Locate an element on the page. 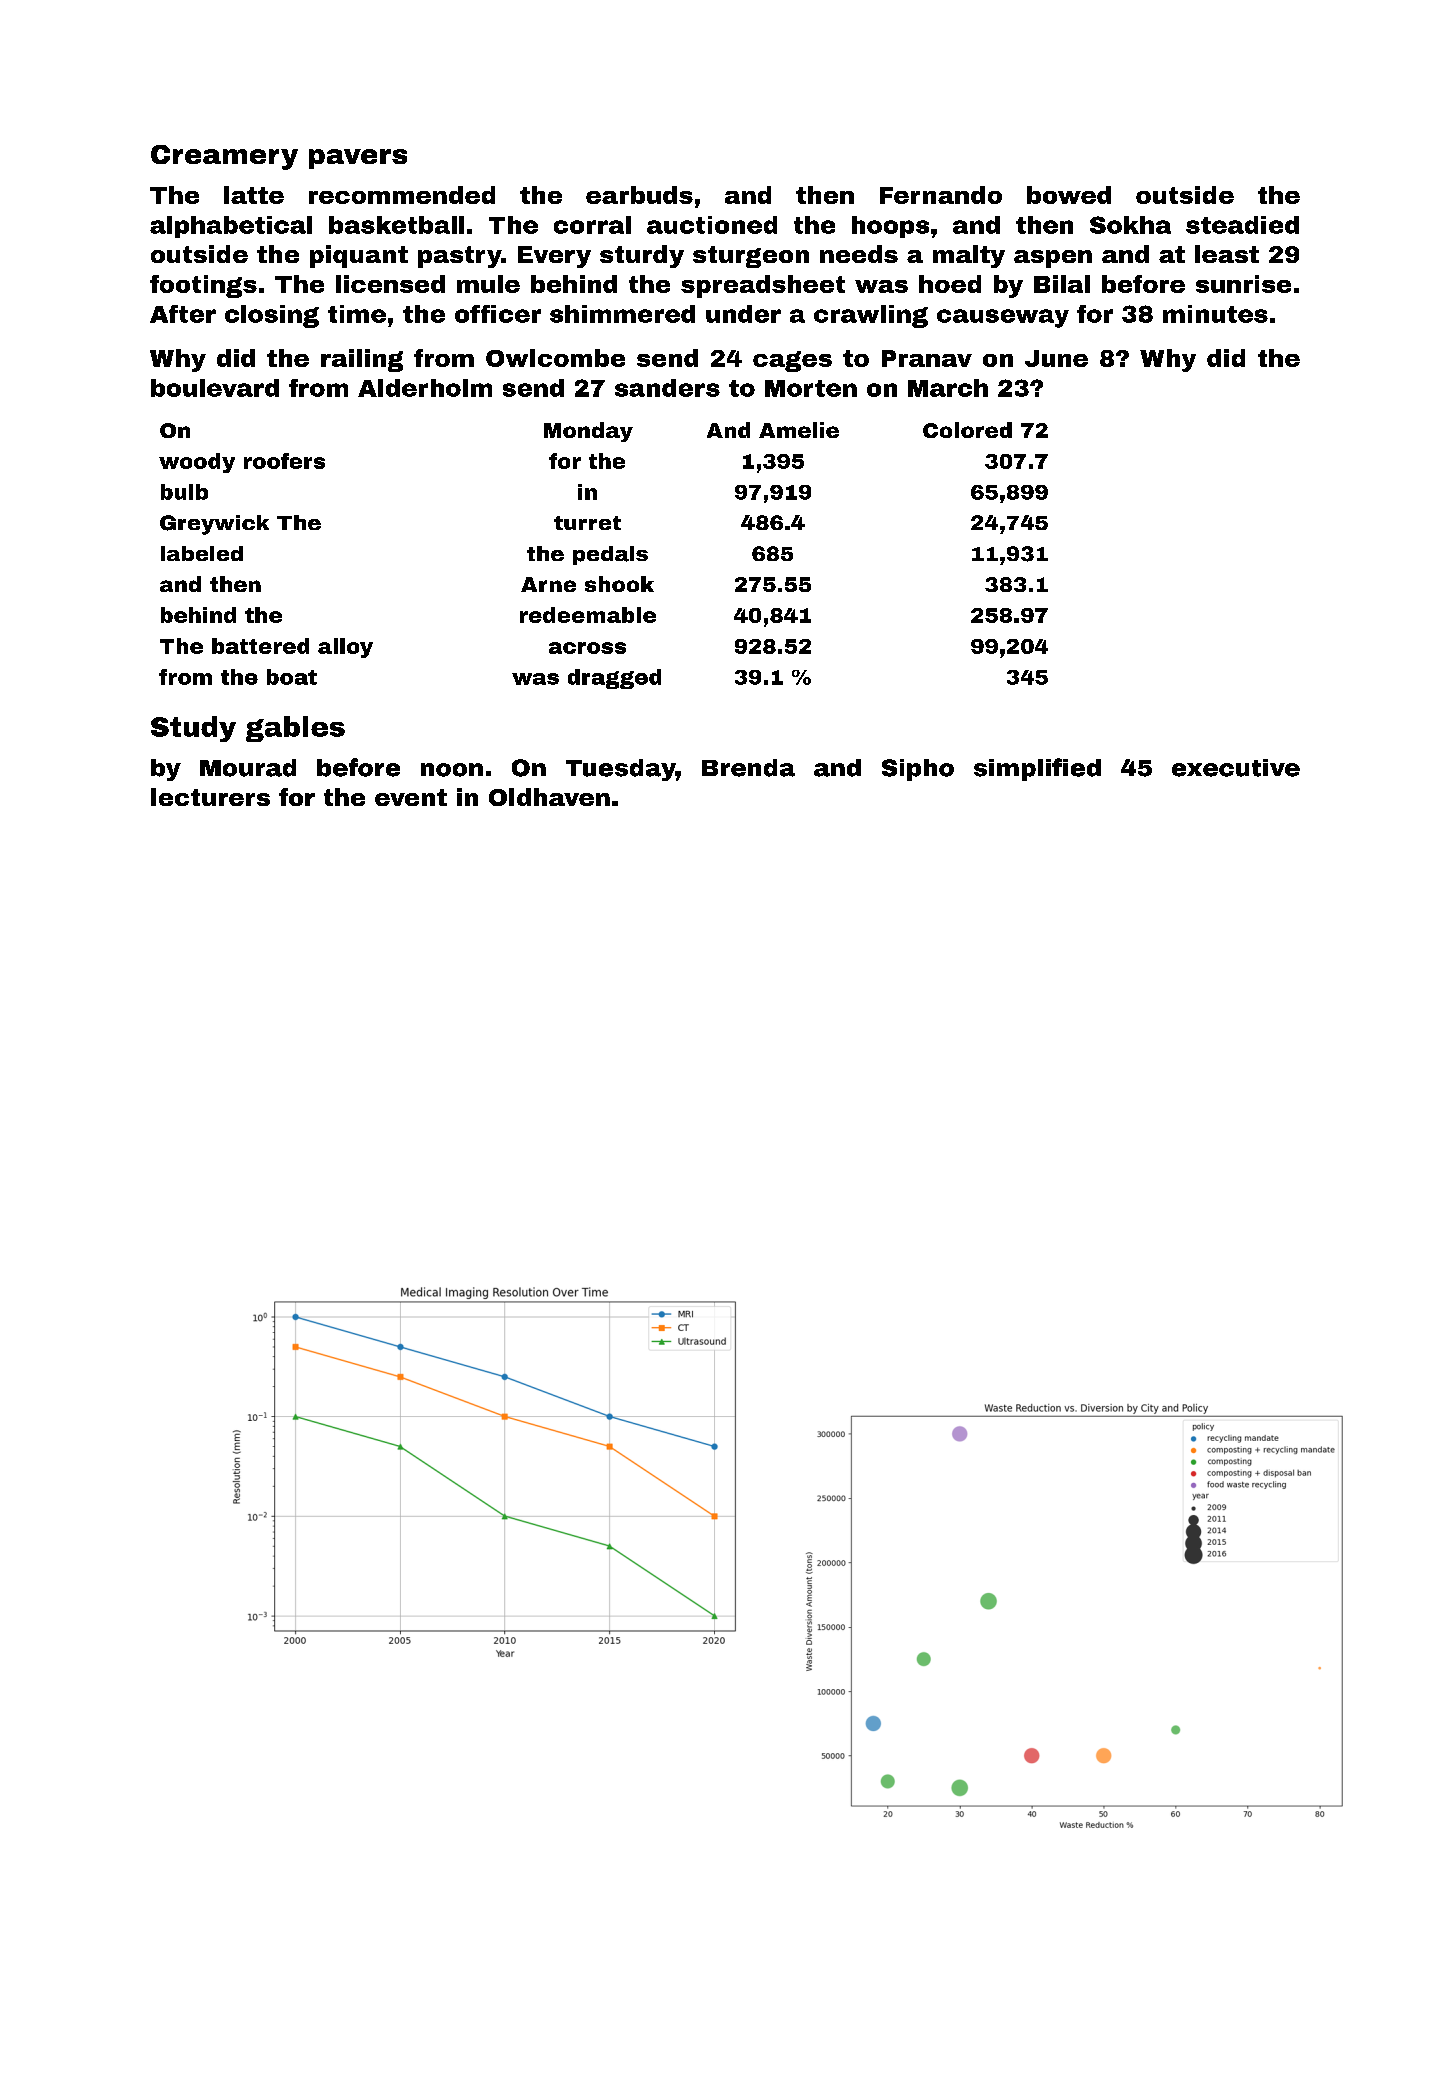 This image has width=1450, height=2100. officer is located at coordinates (498, 314).
